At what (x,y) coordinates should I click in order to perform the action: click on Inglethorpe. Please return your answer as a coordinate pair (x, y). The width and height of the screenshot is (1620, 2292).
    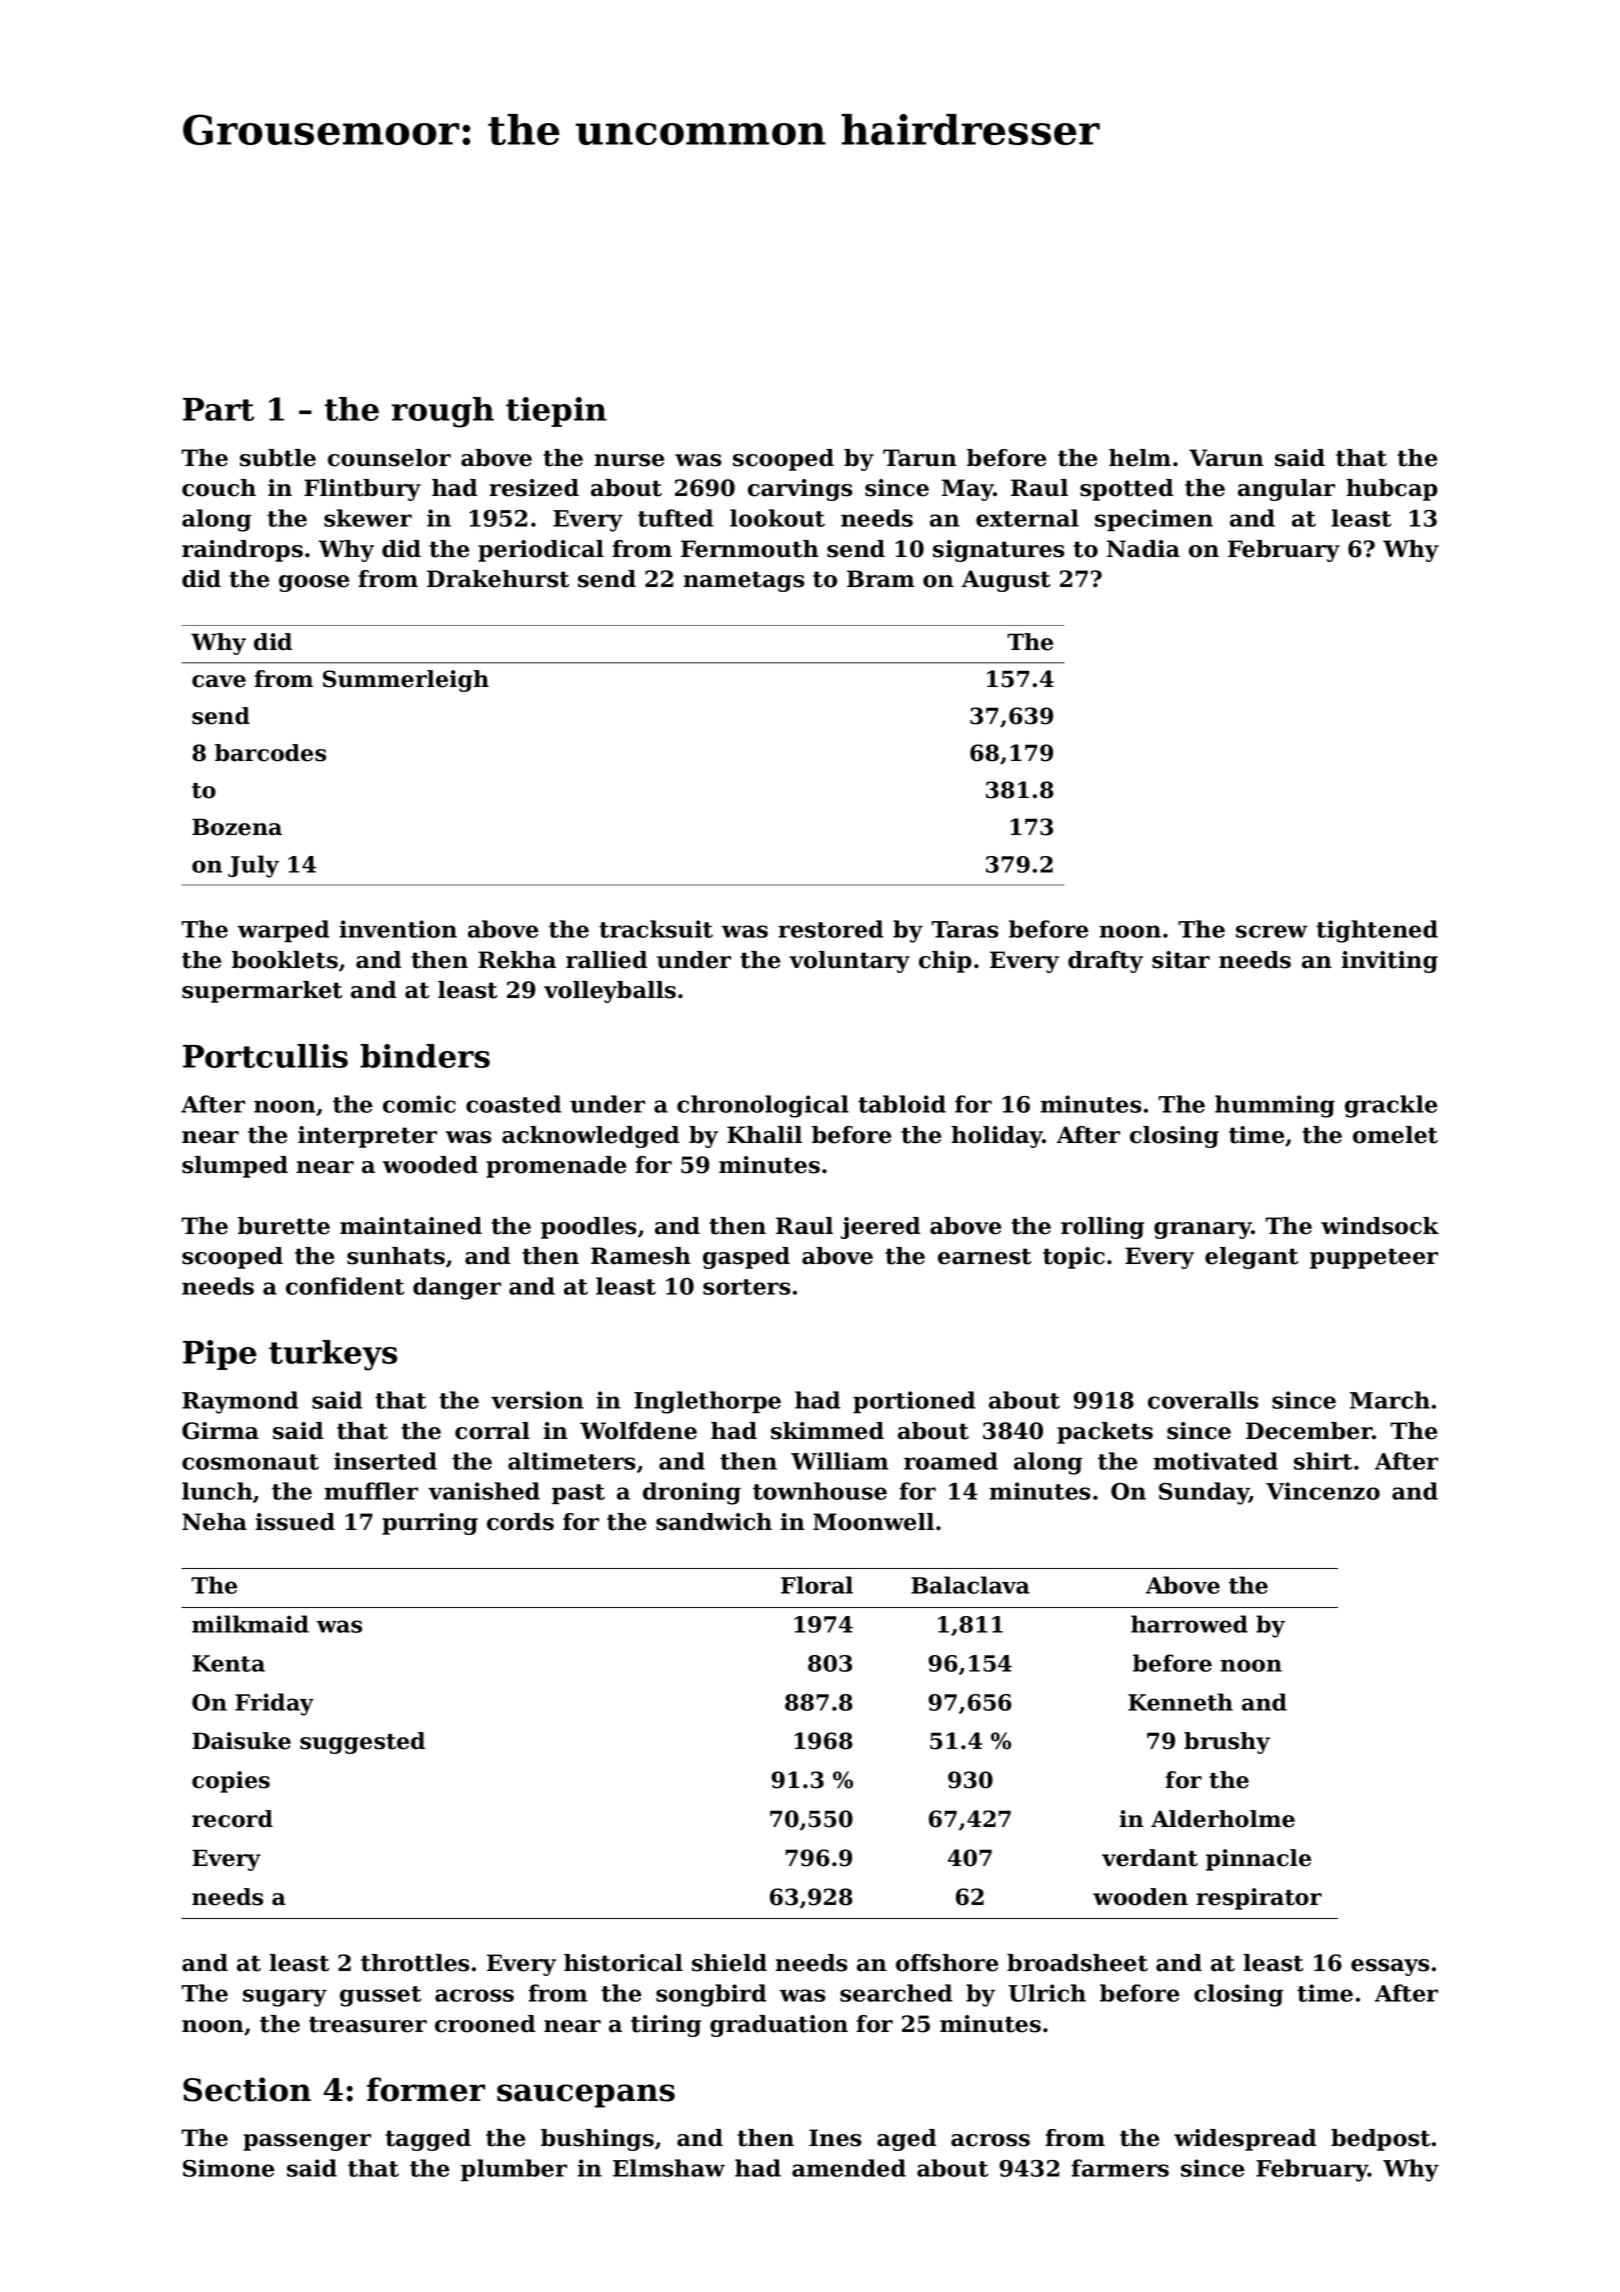
    Looking at the image, I should click on (707, 1402).
